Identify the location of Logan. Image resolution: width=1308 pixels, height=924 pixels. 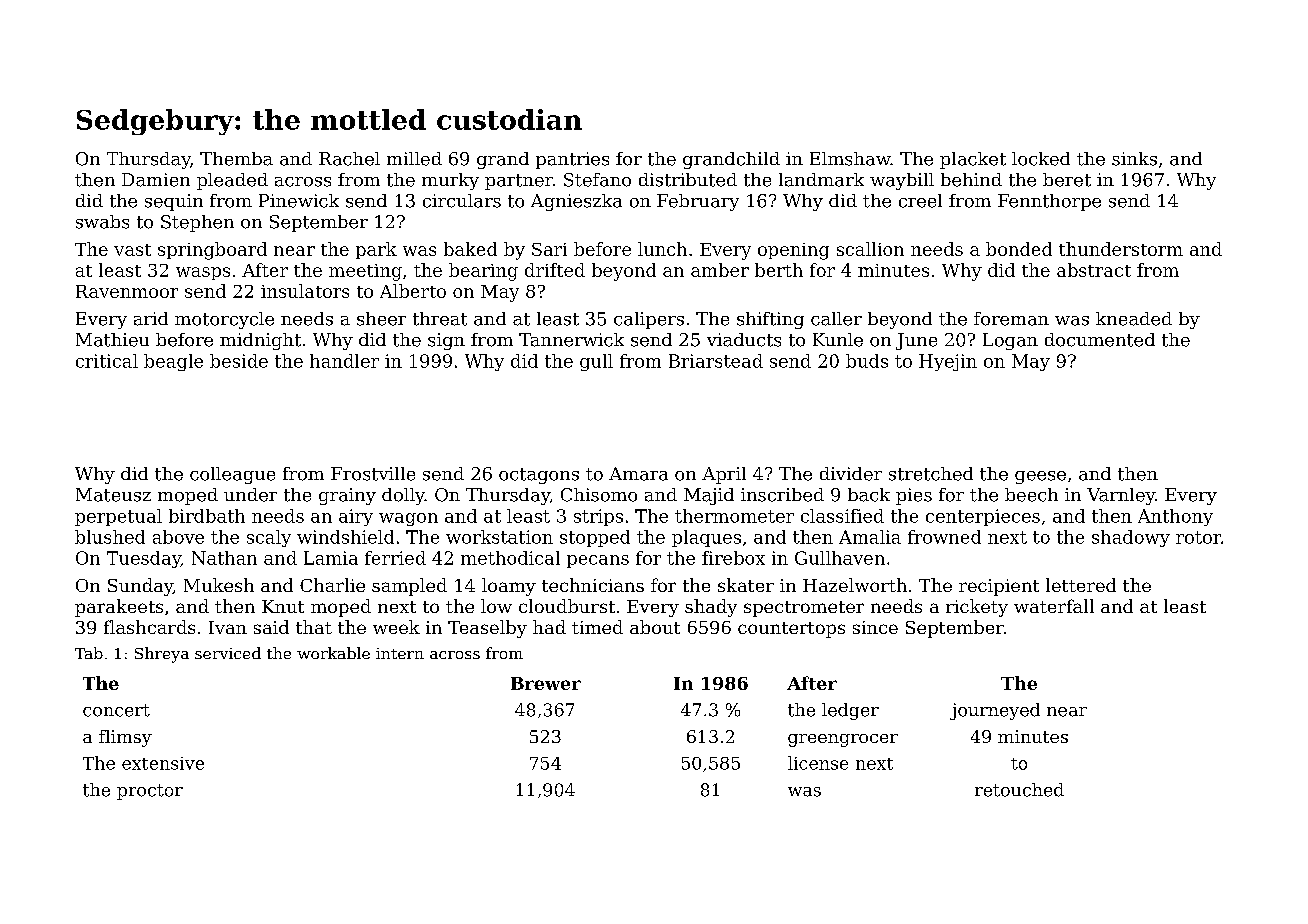
(1010, 341).
